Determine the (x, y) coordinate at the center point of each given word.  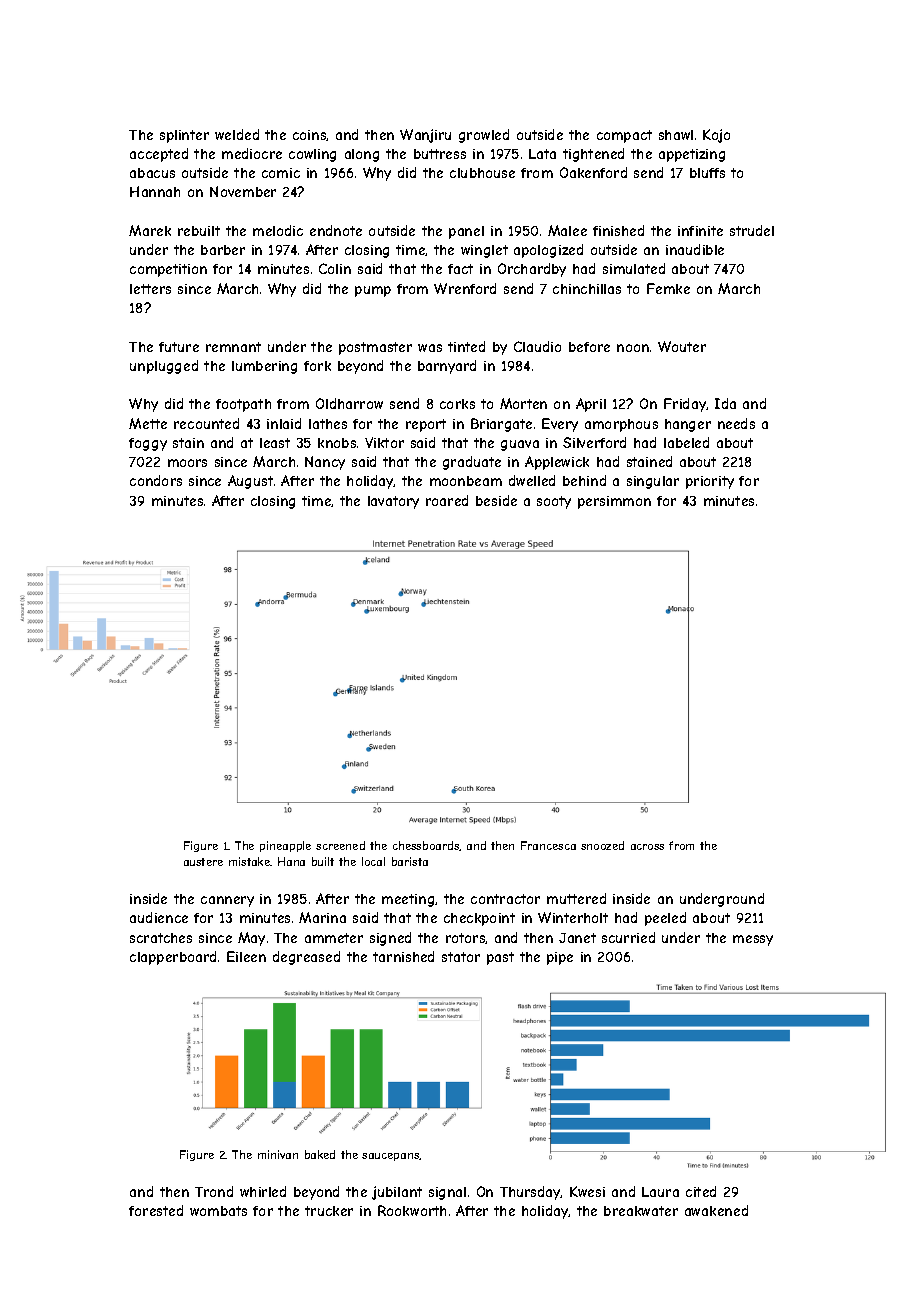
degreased (306, 958)
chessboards (426, 846)
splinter (184, 136)
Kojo (716, 136)
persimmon (614, 502)
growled (484, 136)
